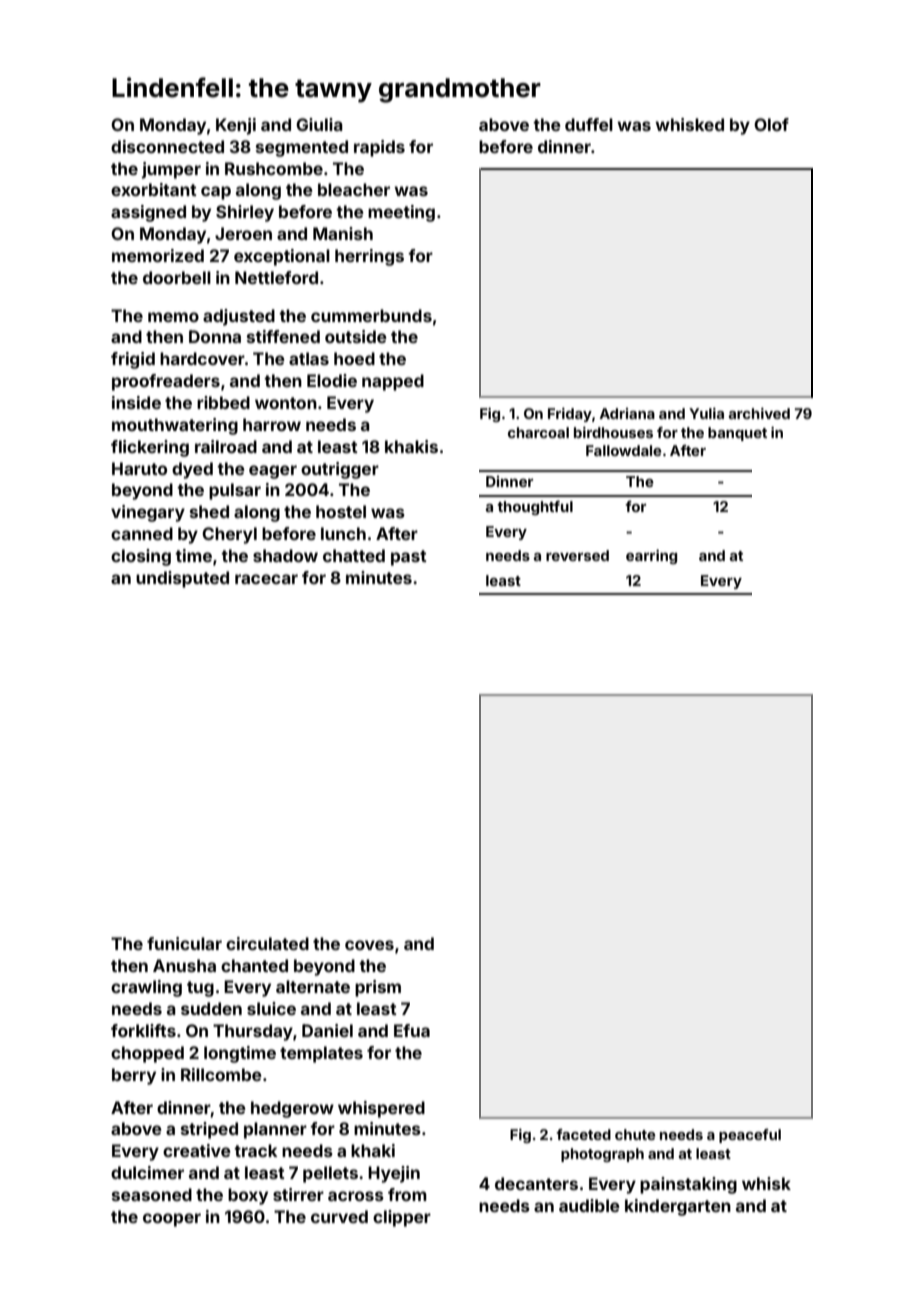  Describe the element at coordinates (577, 555) in the page. I see `reversed` at that location.
